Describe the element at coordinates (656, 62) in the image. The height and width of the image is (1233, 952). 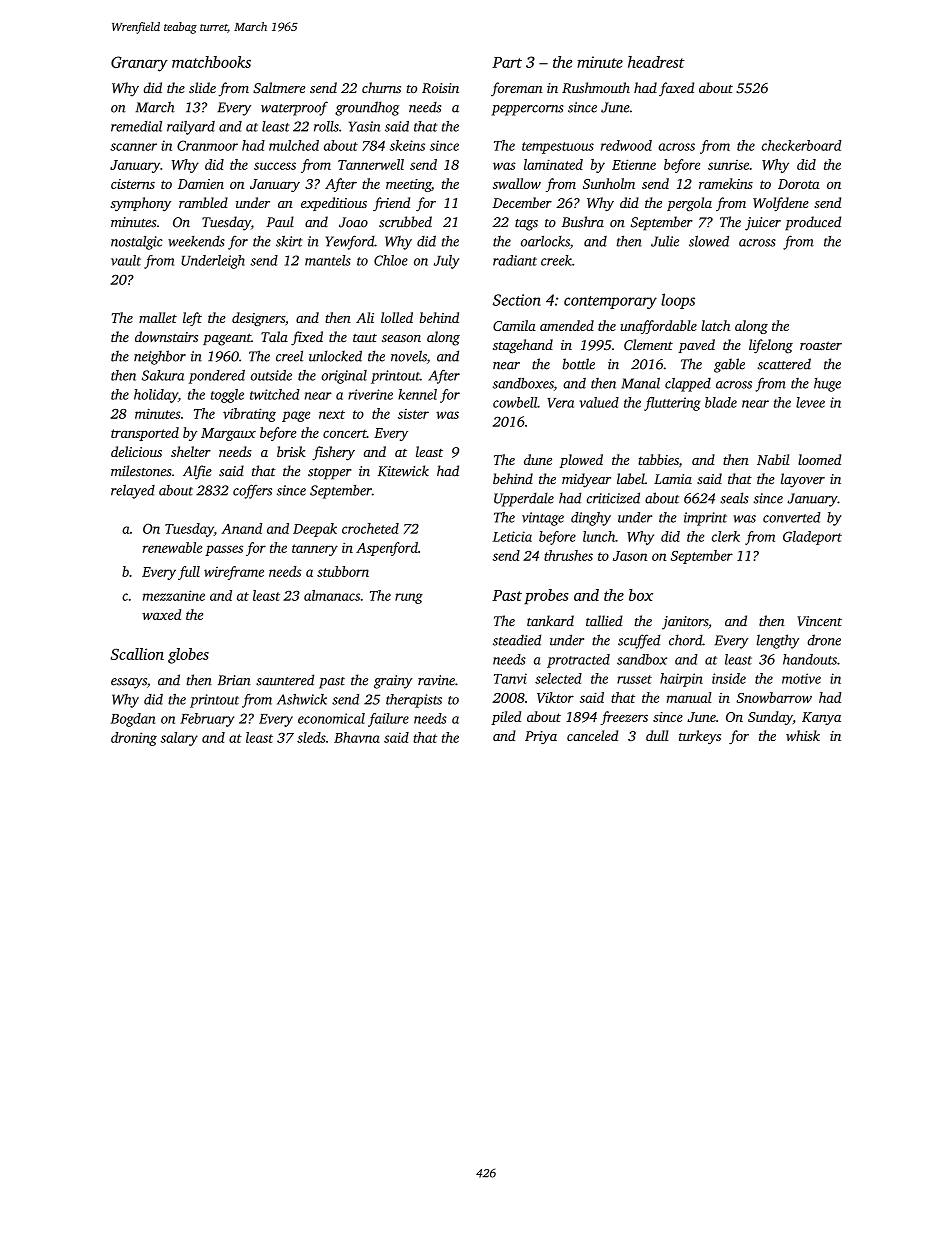
I see `headrest` at that location.
